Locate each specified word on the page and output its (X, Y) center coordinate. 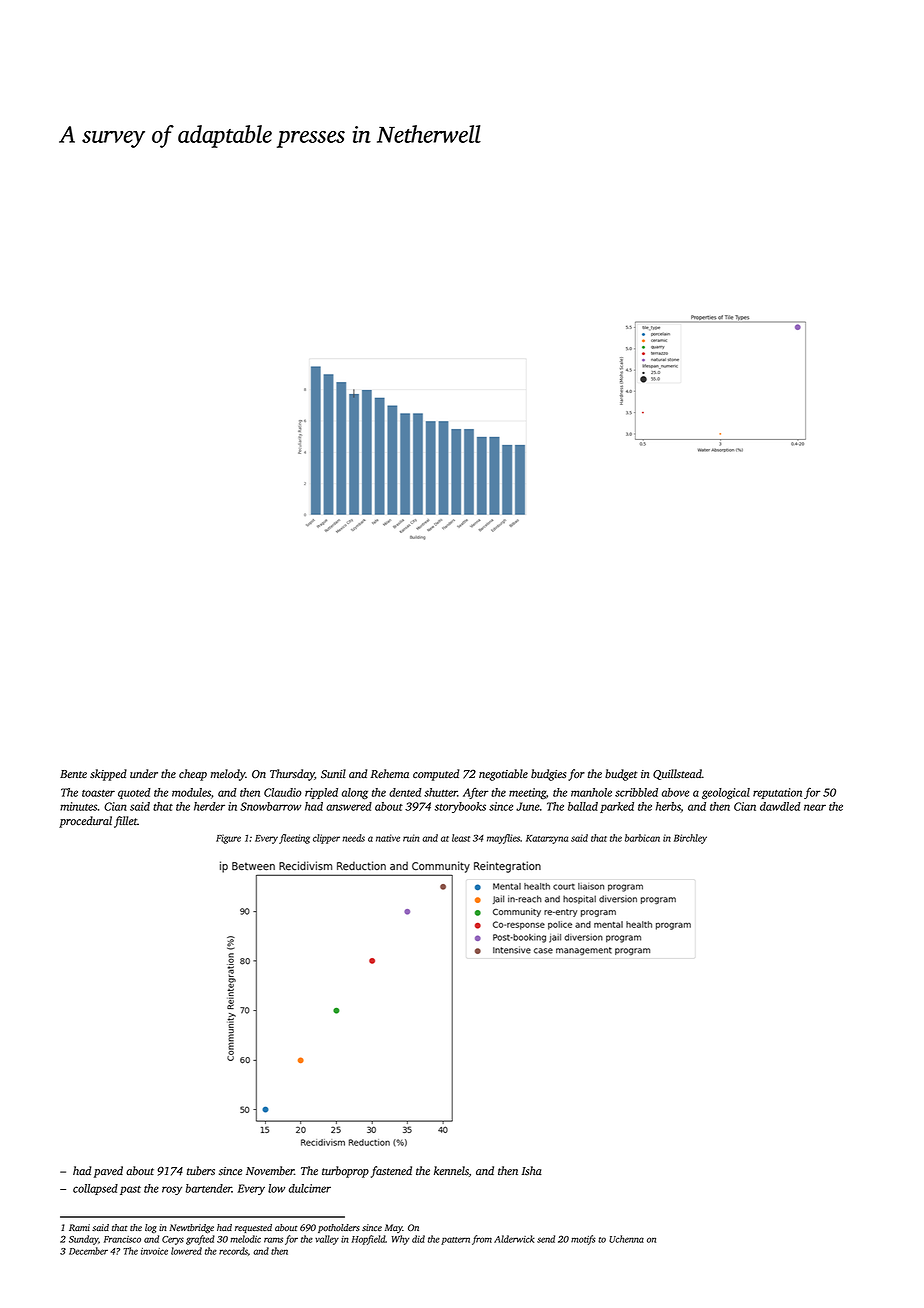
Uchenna (626, 1239)
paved (108, 1172)
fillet (125, 822)
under (144, 774)
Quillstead (677, 774)
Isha (532, 1170)
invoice (154, 1251)
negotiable (503, 775)
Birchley (690, 839)
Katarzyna (547, 839)
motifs (583, 1240)
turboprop (345, 1172)
